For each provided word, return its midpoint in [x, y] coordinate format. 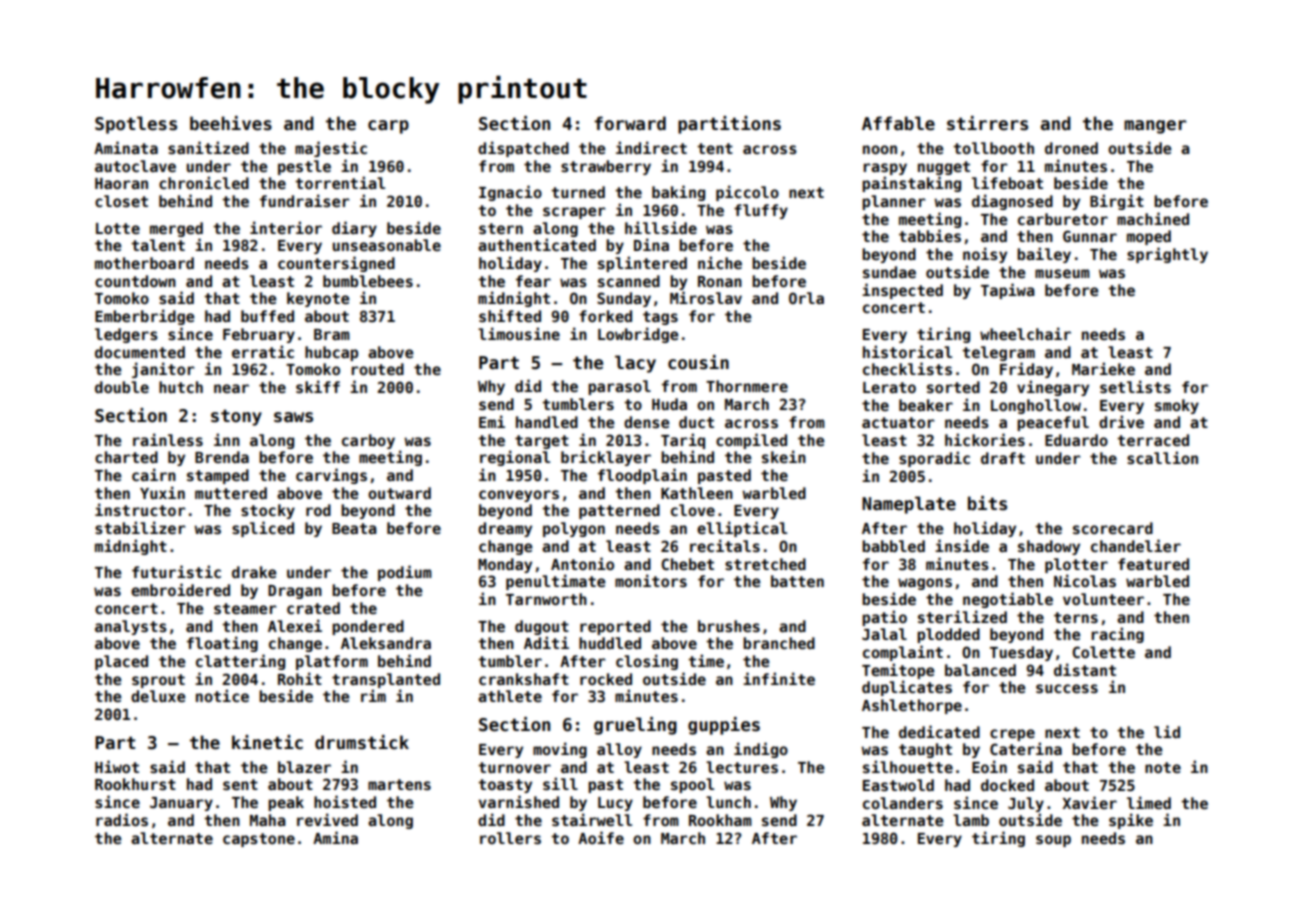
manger [1155, 127]
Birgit [1117, 202]
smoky [1177, 406]
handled [547, 422]
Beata [354, 528]
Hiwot [117, 766]
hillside [661, 227]
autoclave [135, 166]
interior [286, 227]
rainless [168, 439]
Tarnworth [546, 599]
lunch [728, 802]
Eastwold [898, 785]
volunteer [1103, 599]
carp [388, 127]
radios [122, 819]
